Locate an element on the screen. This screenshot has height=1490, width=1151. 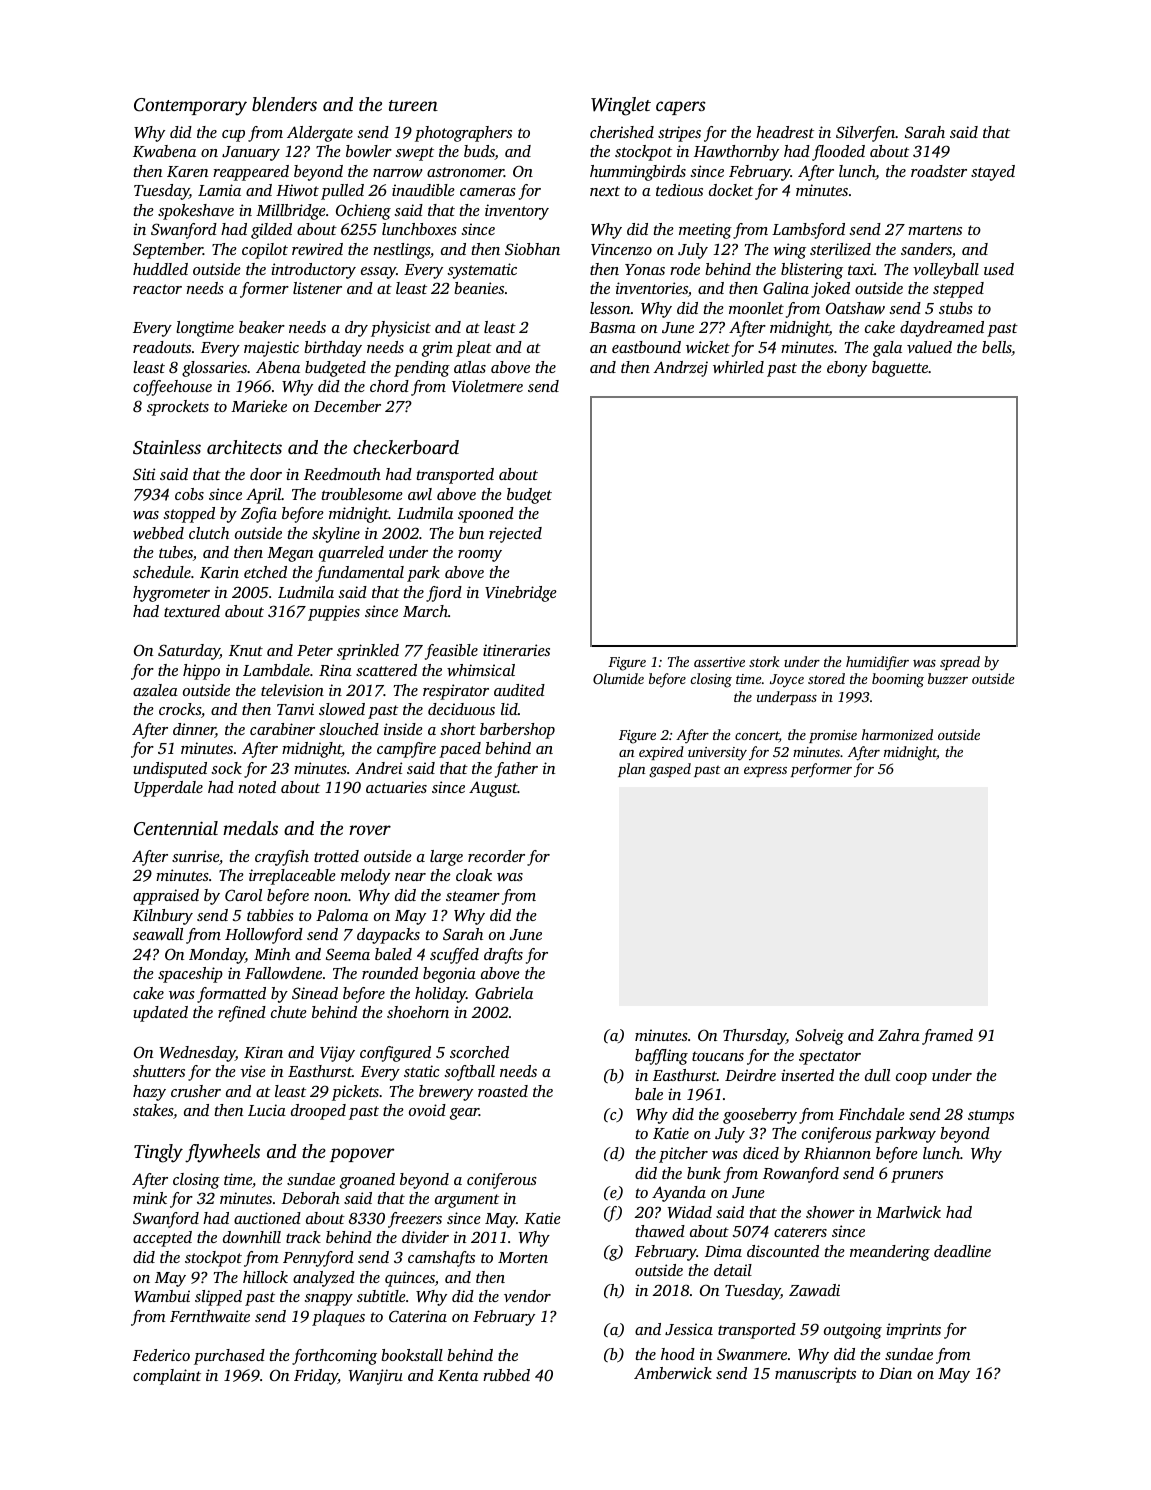
rubbed is located at coordinates (506, 1375).
